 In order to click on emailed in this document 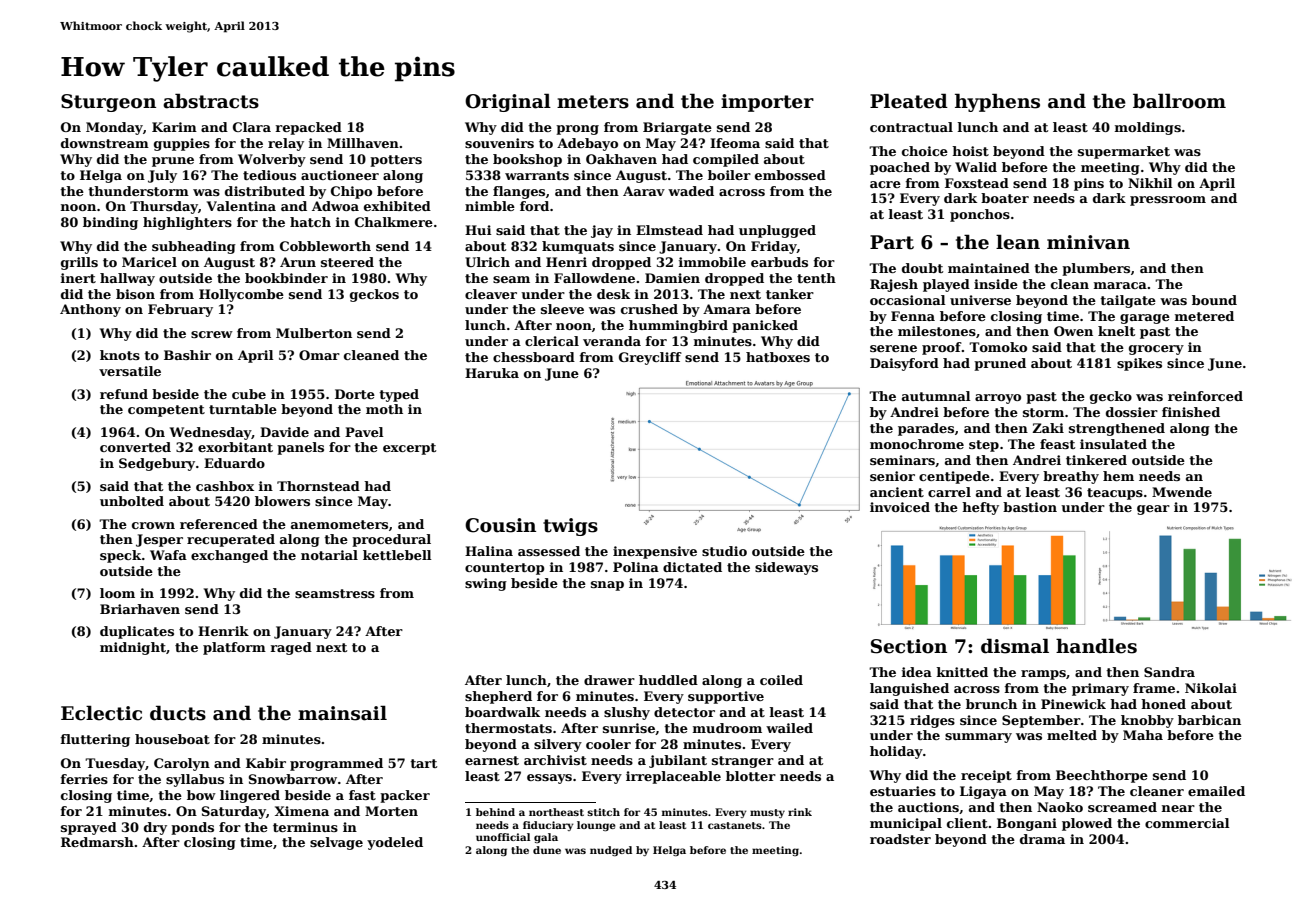, I will do `click(1216, 791)`.
